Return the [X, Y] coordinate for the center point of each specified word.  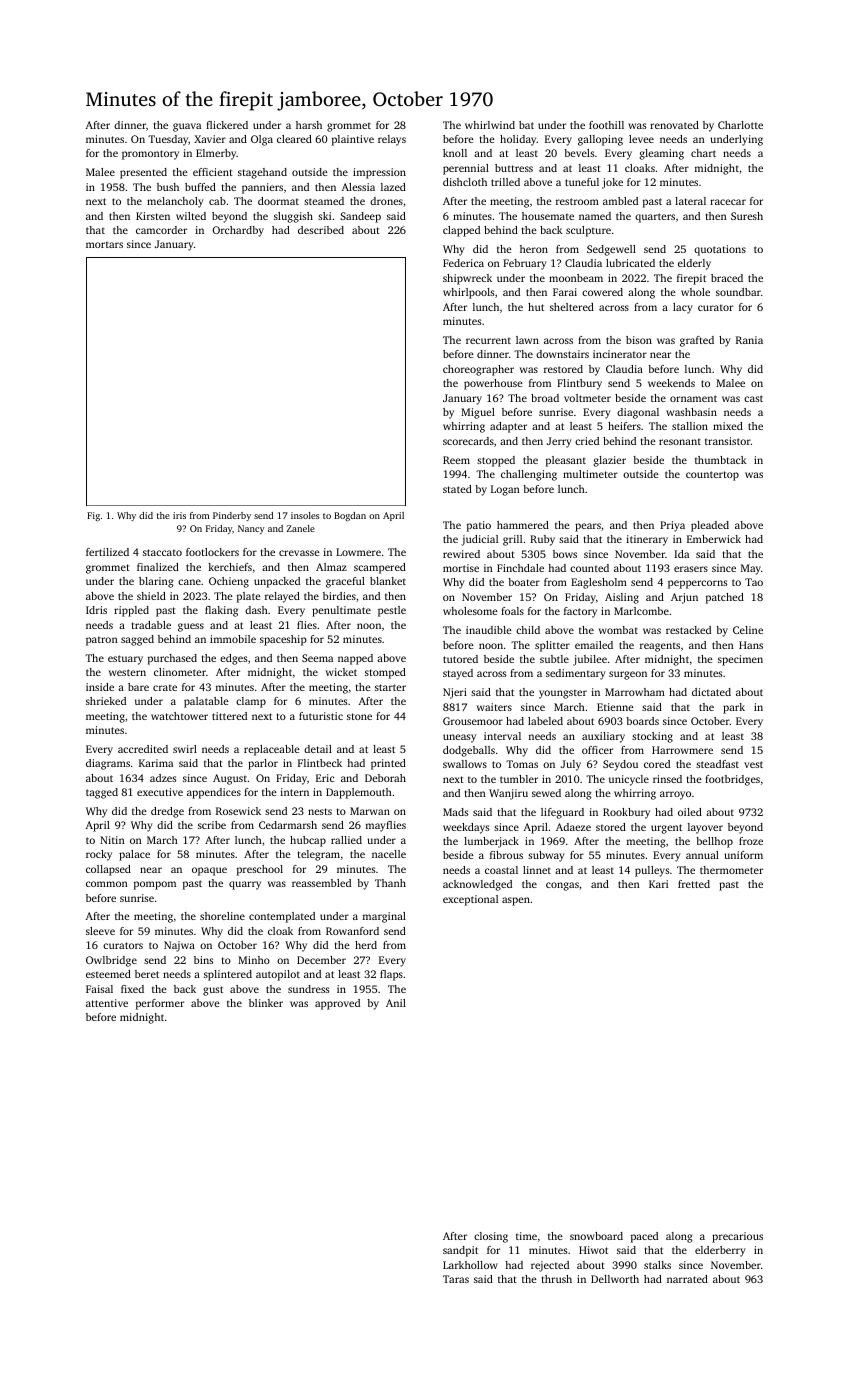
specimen [740, 660]
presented [143, 173]
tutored [460, 659]
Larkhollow [470, 1265]
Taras [456, 1279]
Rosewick [238, 811]
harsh [309, 125]
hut [536, 307]
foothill [606, 125]
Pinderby [232, 516]
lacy [683, 308]
